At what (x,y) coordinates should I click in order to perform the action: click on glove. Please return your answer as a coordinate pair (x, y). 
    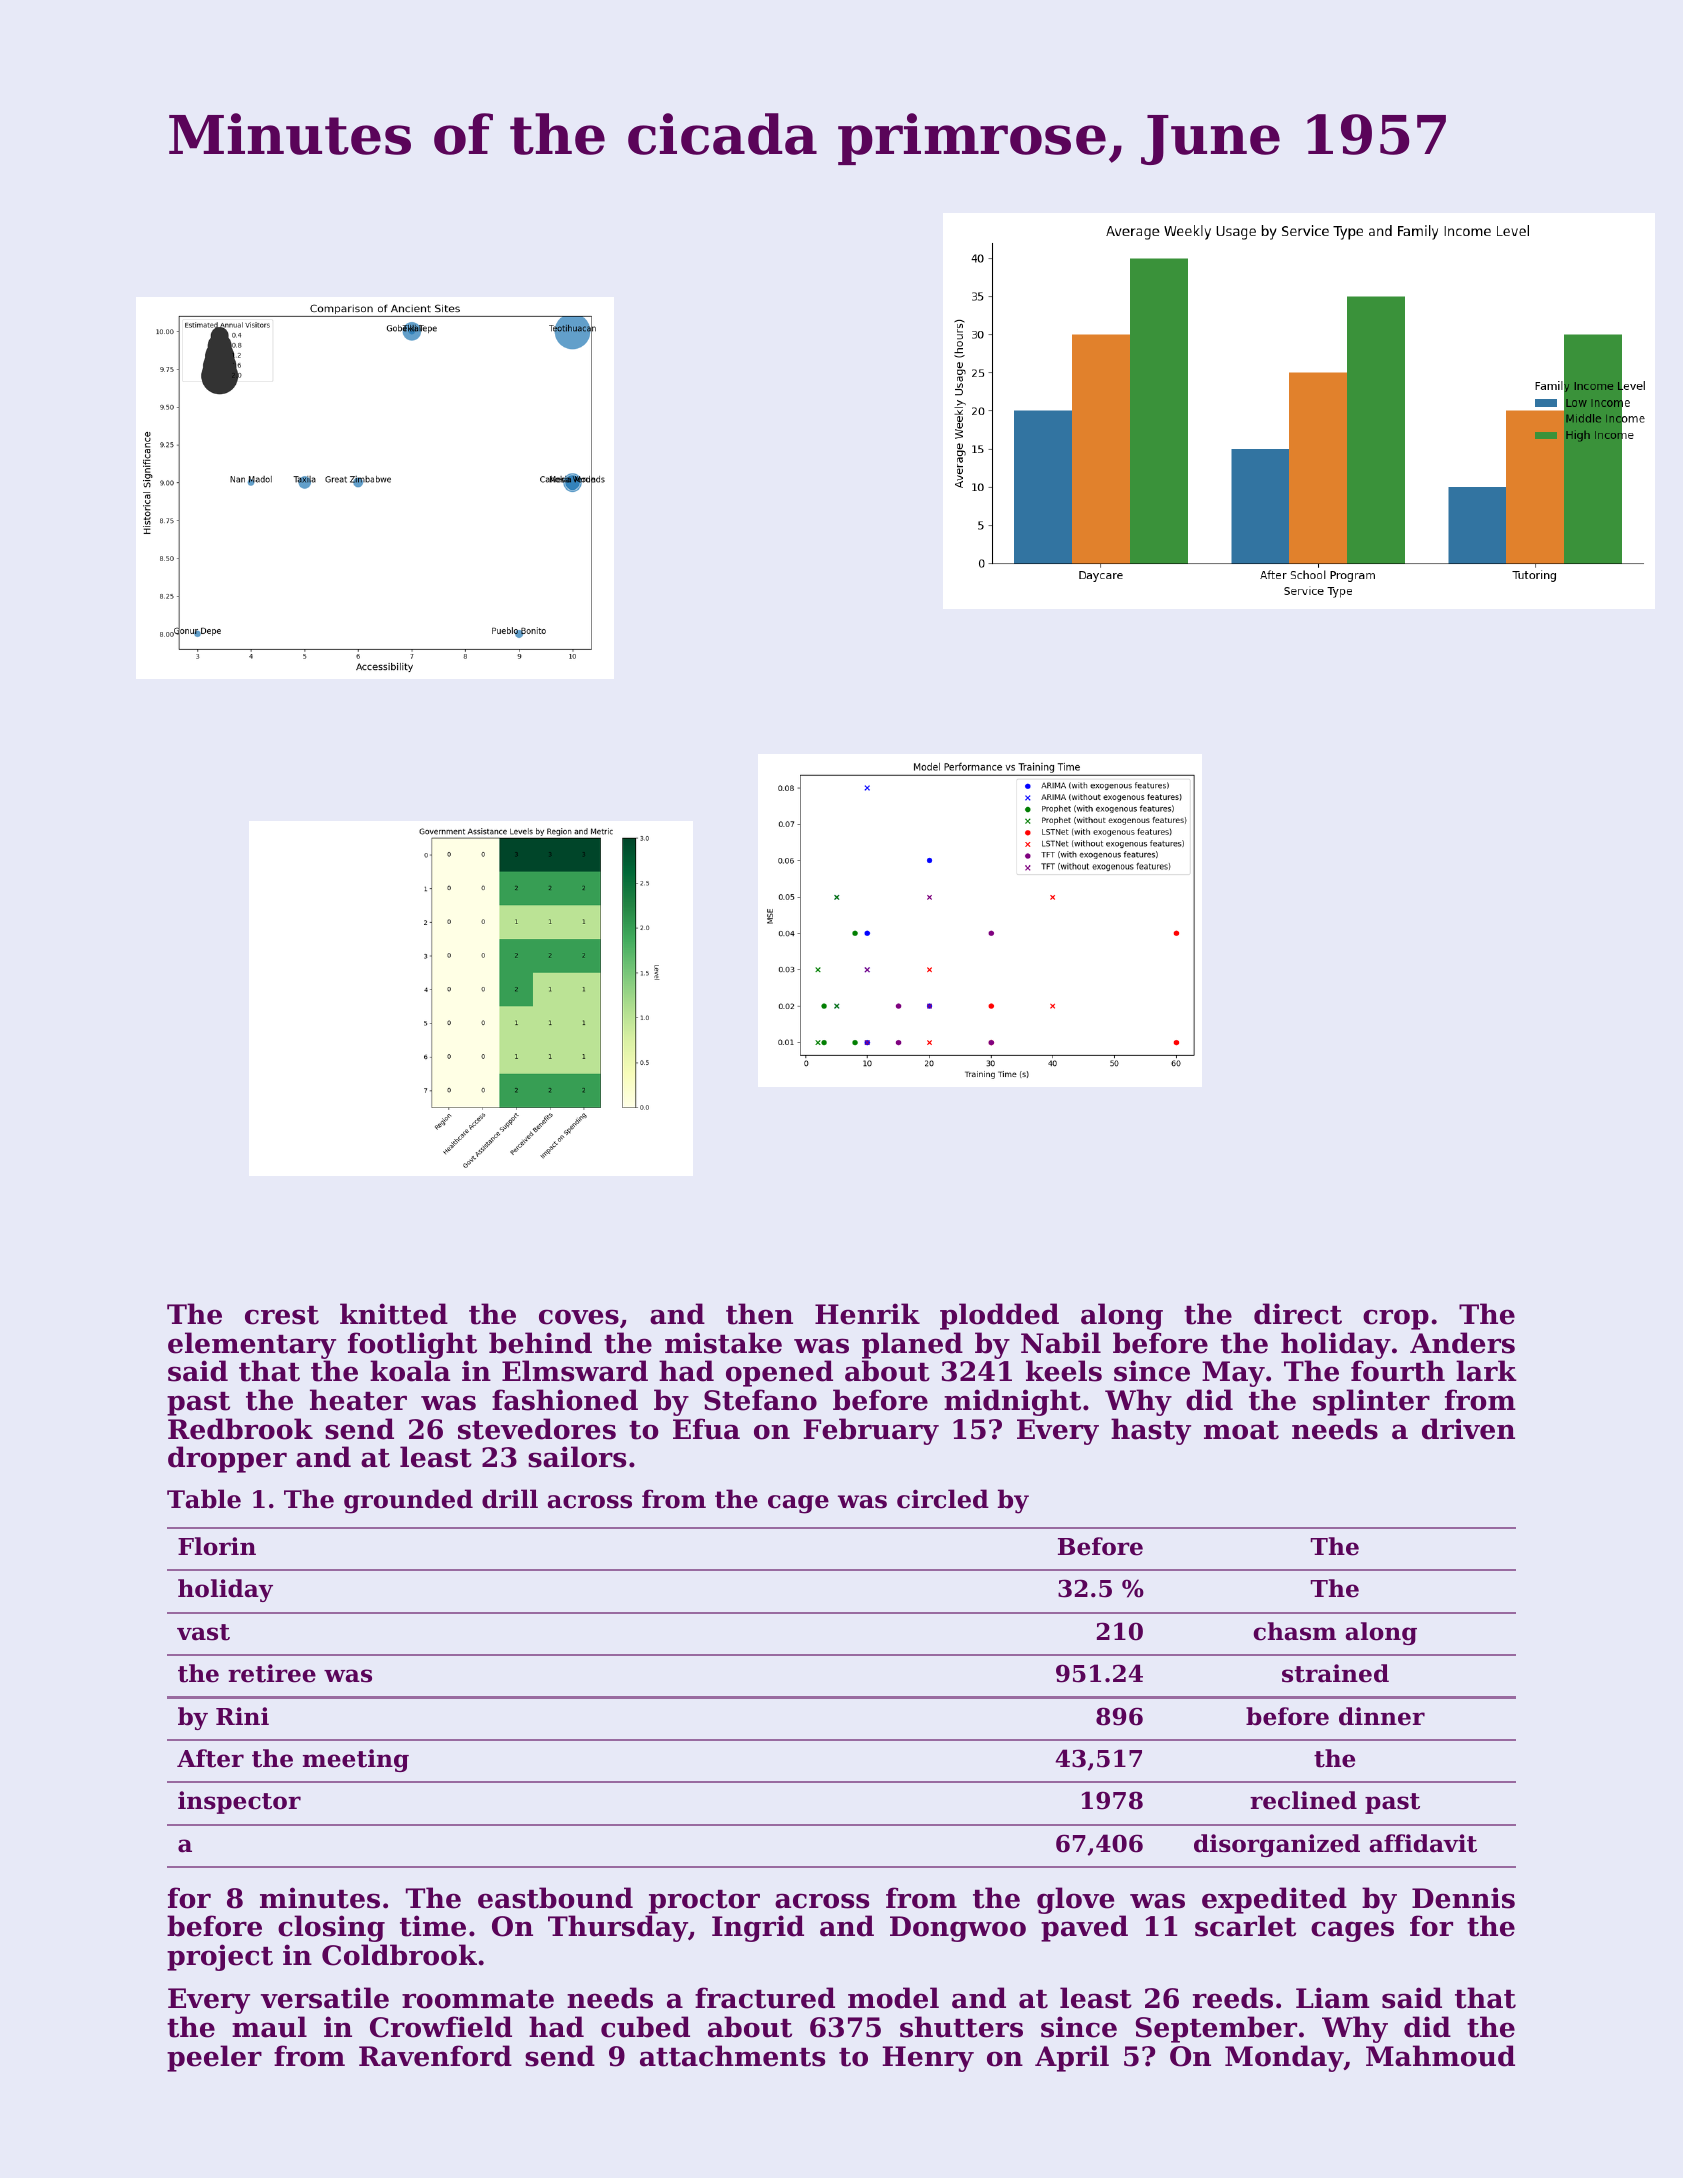
    Looking at the image, I should click on (1075, 1900).
